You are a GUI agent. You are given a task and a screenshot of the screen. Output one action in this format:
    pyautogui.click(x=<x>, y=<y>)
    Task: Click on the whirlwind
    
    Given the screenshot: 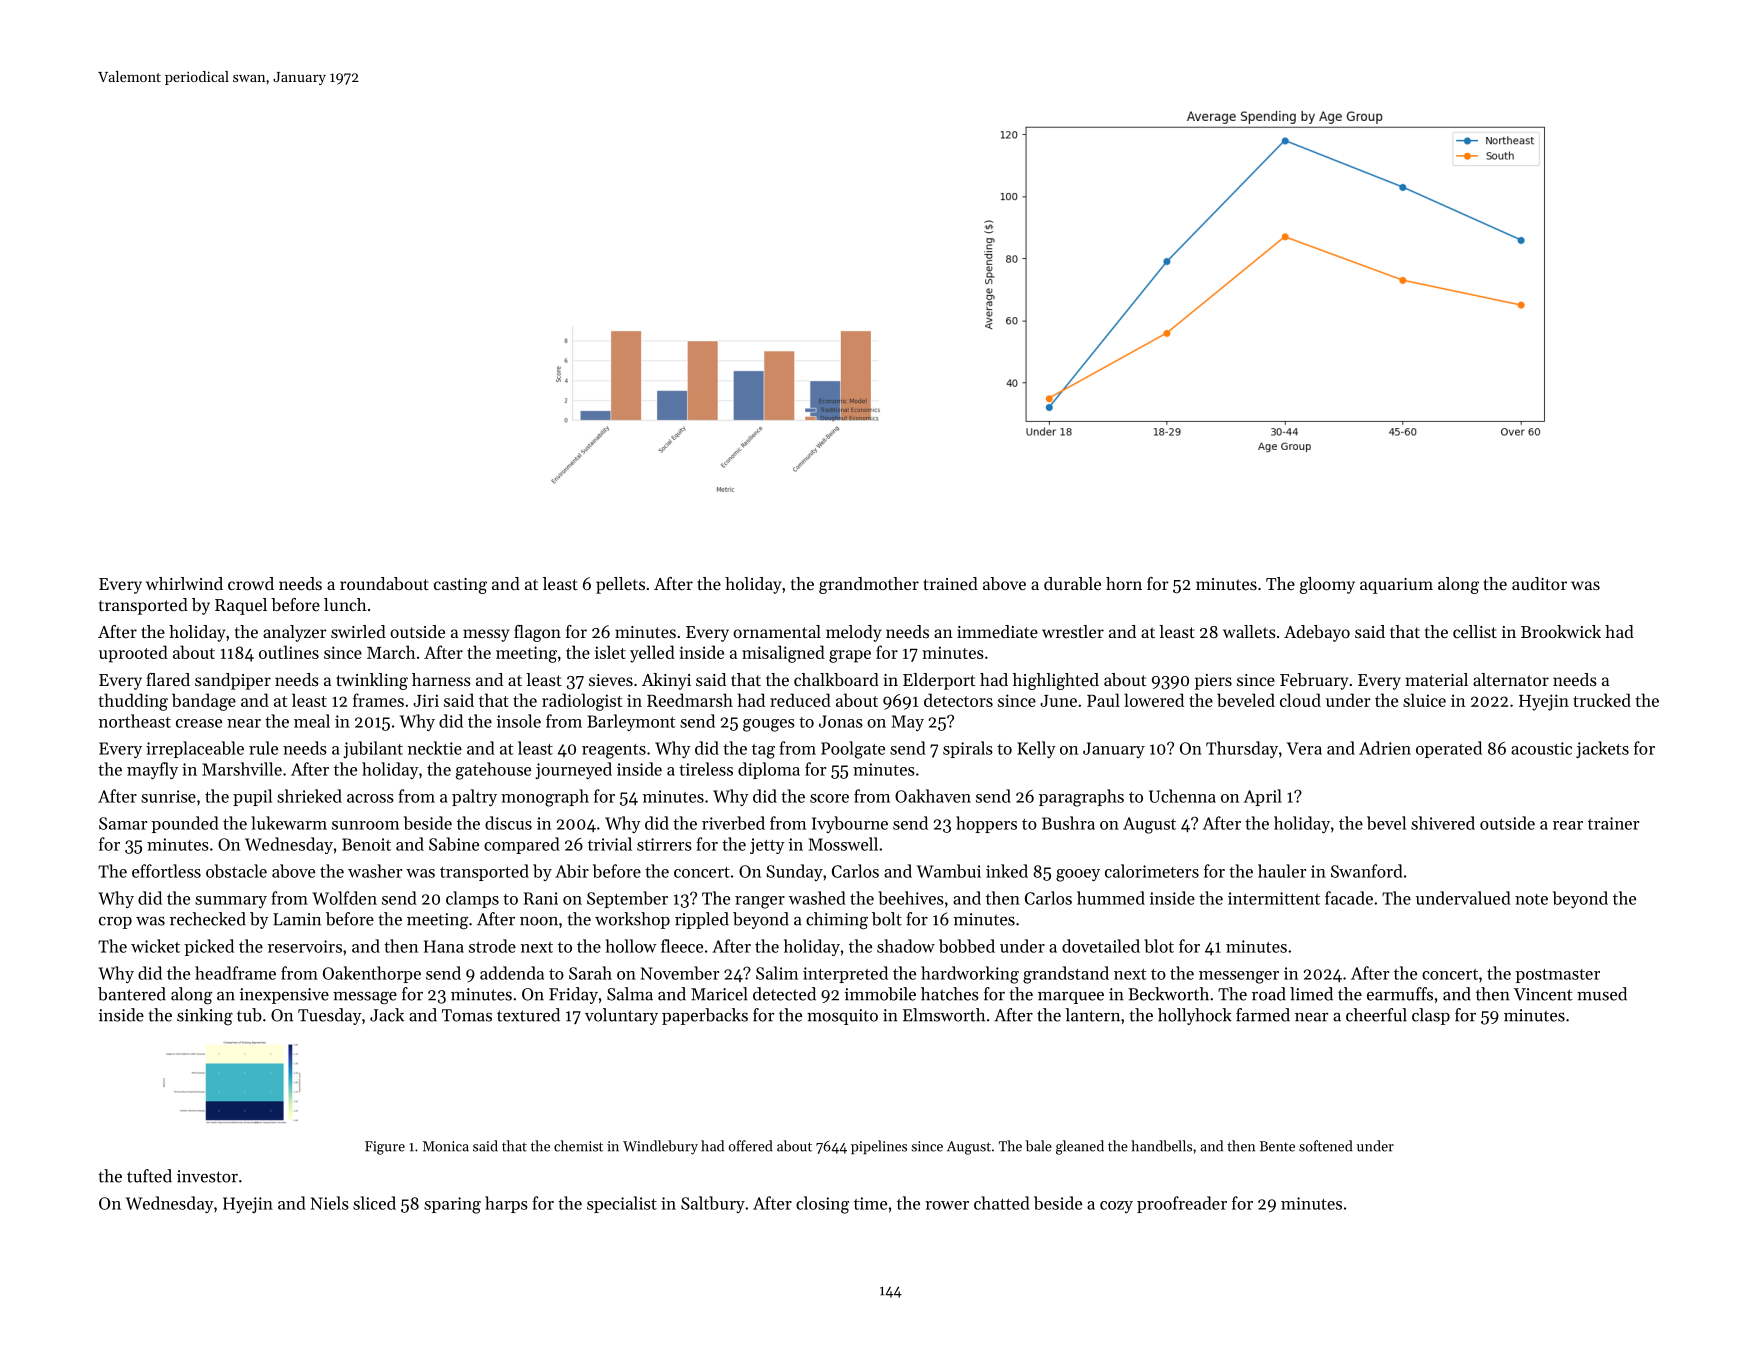 What is the action you would take?
    pyautogui.click(x=184, y=583)
